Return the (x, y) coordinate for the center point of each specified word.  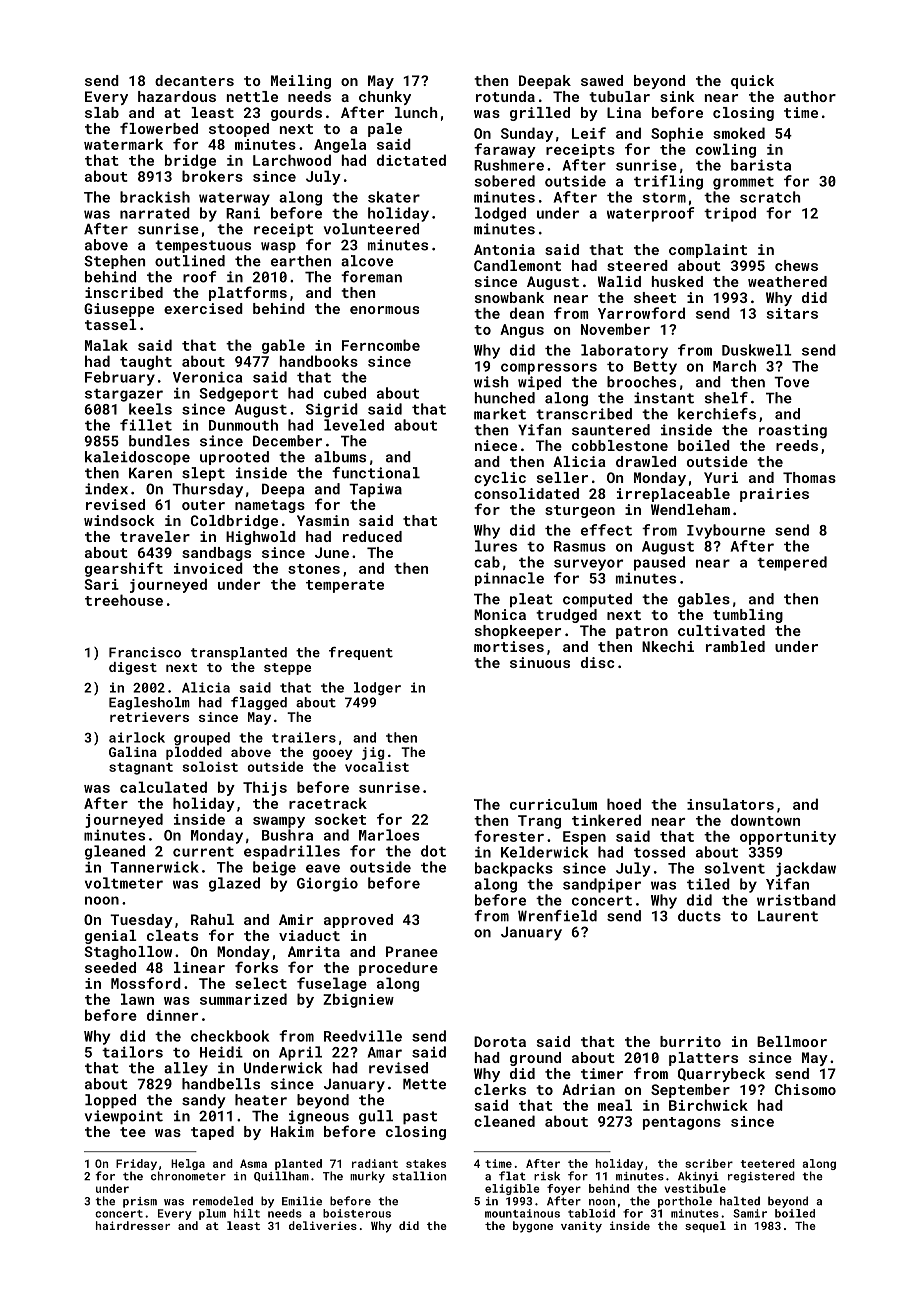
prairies (774, 495)
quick (752, 82)
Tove (791, 382)
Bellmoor (792, 1041)
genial (111, 937)
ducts (699, 916)
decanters (194, 80)
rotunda (505, 96)
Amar (385, 1052)
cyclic (500, 479)
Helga (188, 1164)
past (420, 1117)
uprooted (234, 458)
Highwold (261, 538)
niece (496, 445)
